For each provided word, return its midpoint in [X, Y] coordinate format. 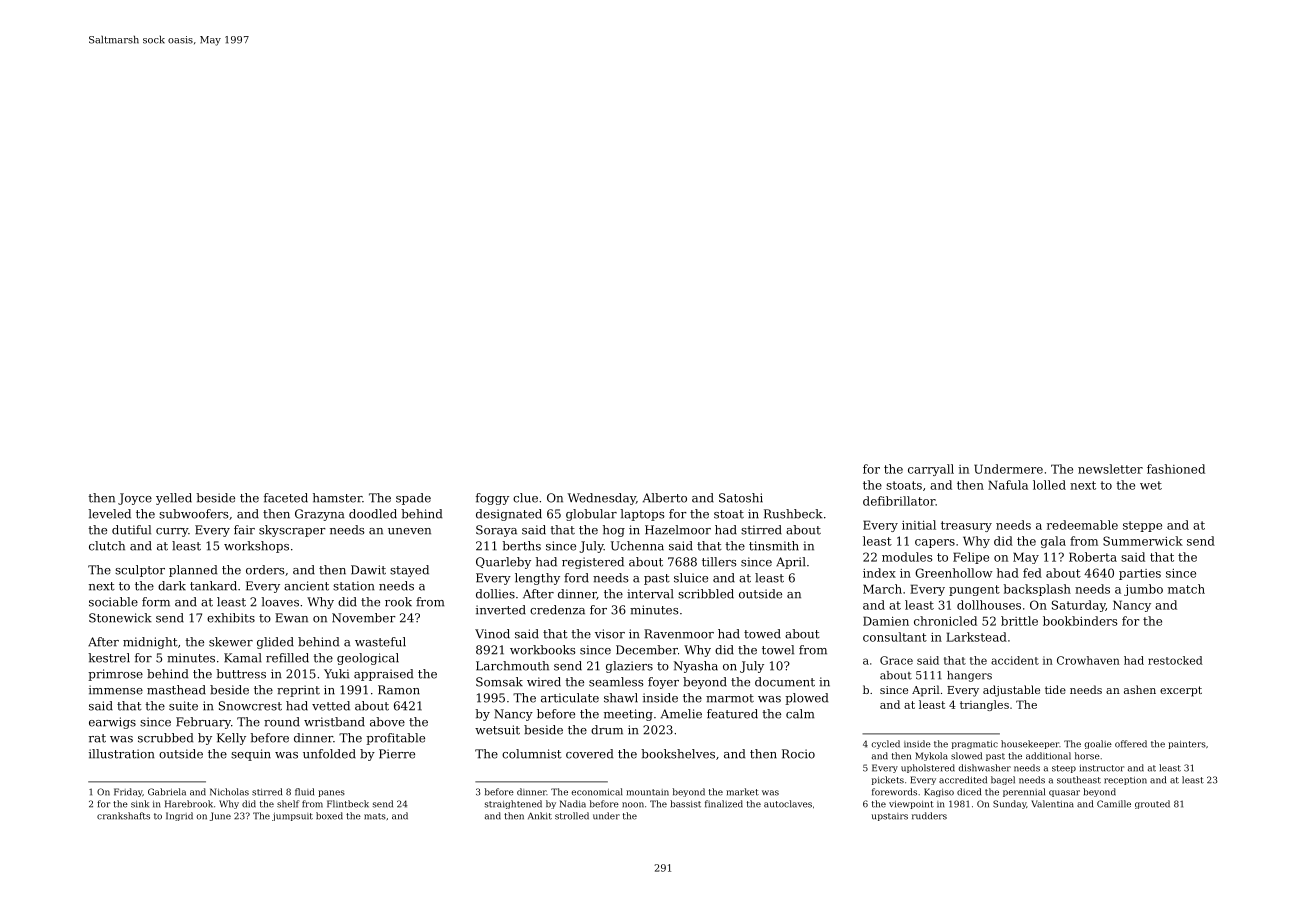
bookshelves [678, 754]
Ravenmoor [679, 634]
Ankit [540, 816]
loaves [280, 602]
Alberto [665, 498]
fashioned [1176, 469]
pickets [888, 780]
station [354, 586]
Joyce [135, 499]
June [220, 816]
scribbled [706, 594]
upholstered [928, 768]
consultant [895, 637]
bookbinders [1080, 621]
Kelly [231, 739]
